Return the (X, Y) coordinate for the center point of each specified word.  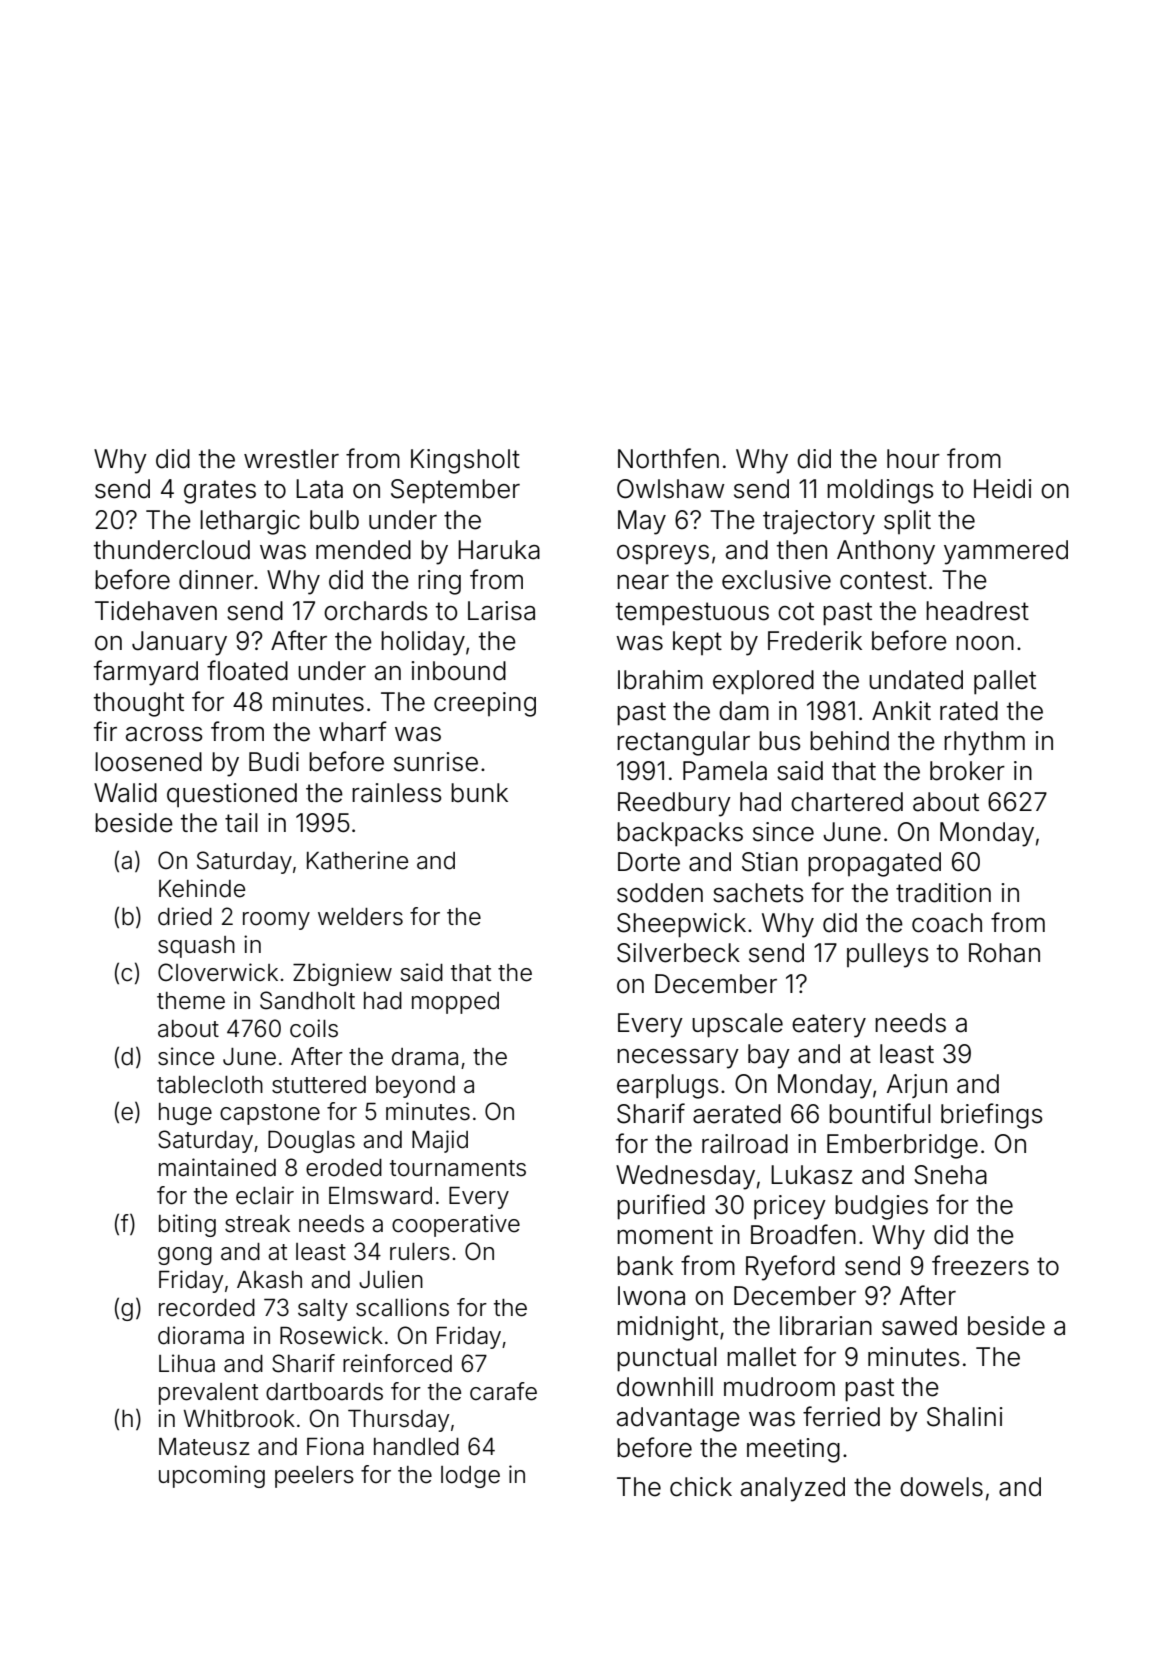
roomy (276, 921)
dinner (216, 580)
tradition (943, 893)
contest (883, 580)
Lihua (187, 1363)
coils (314, 1028)
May (642, 522)
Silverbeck (678, 953)
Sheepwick (681, 925)
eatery (829, 1026)
